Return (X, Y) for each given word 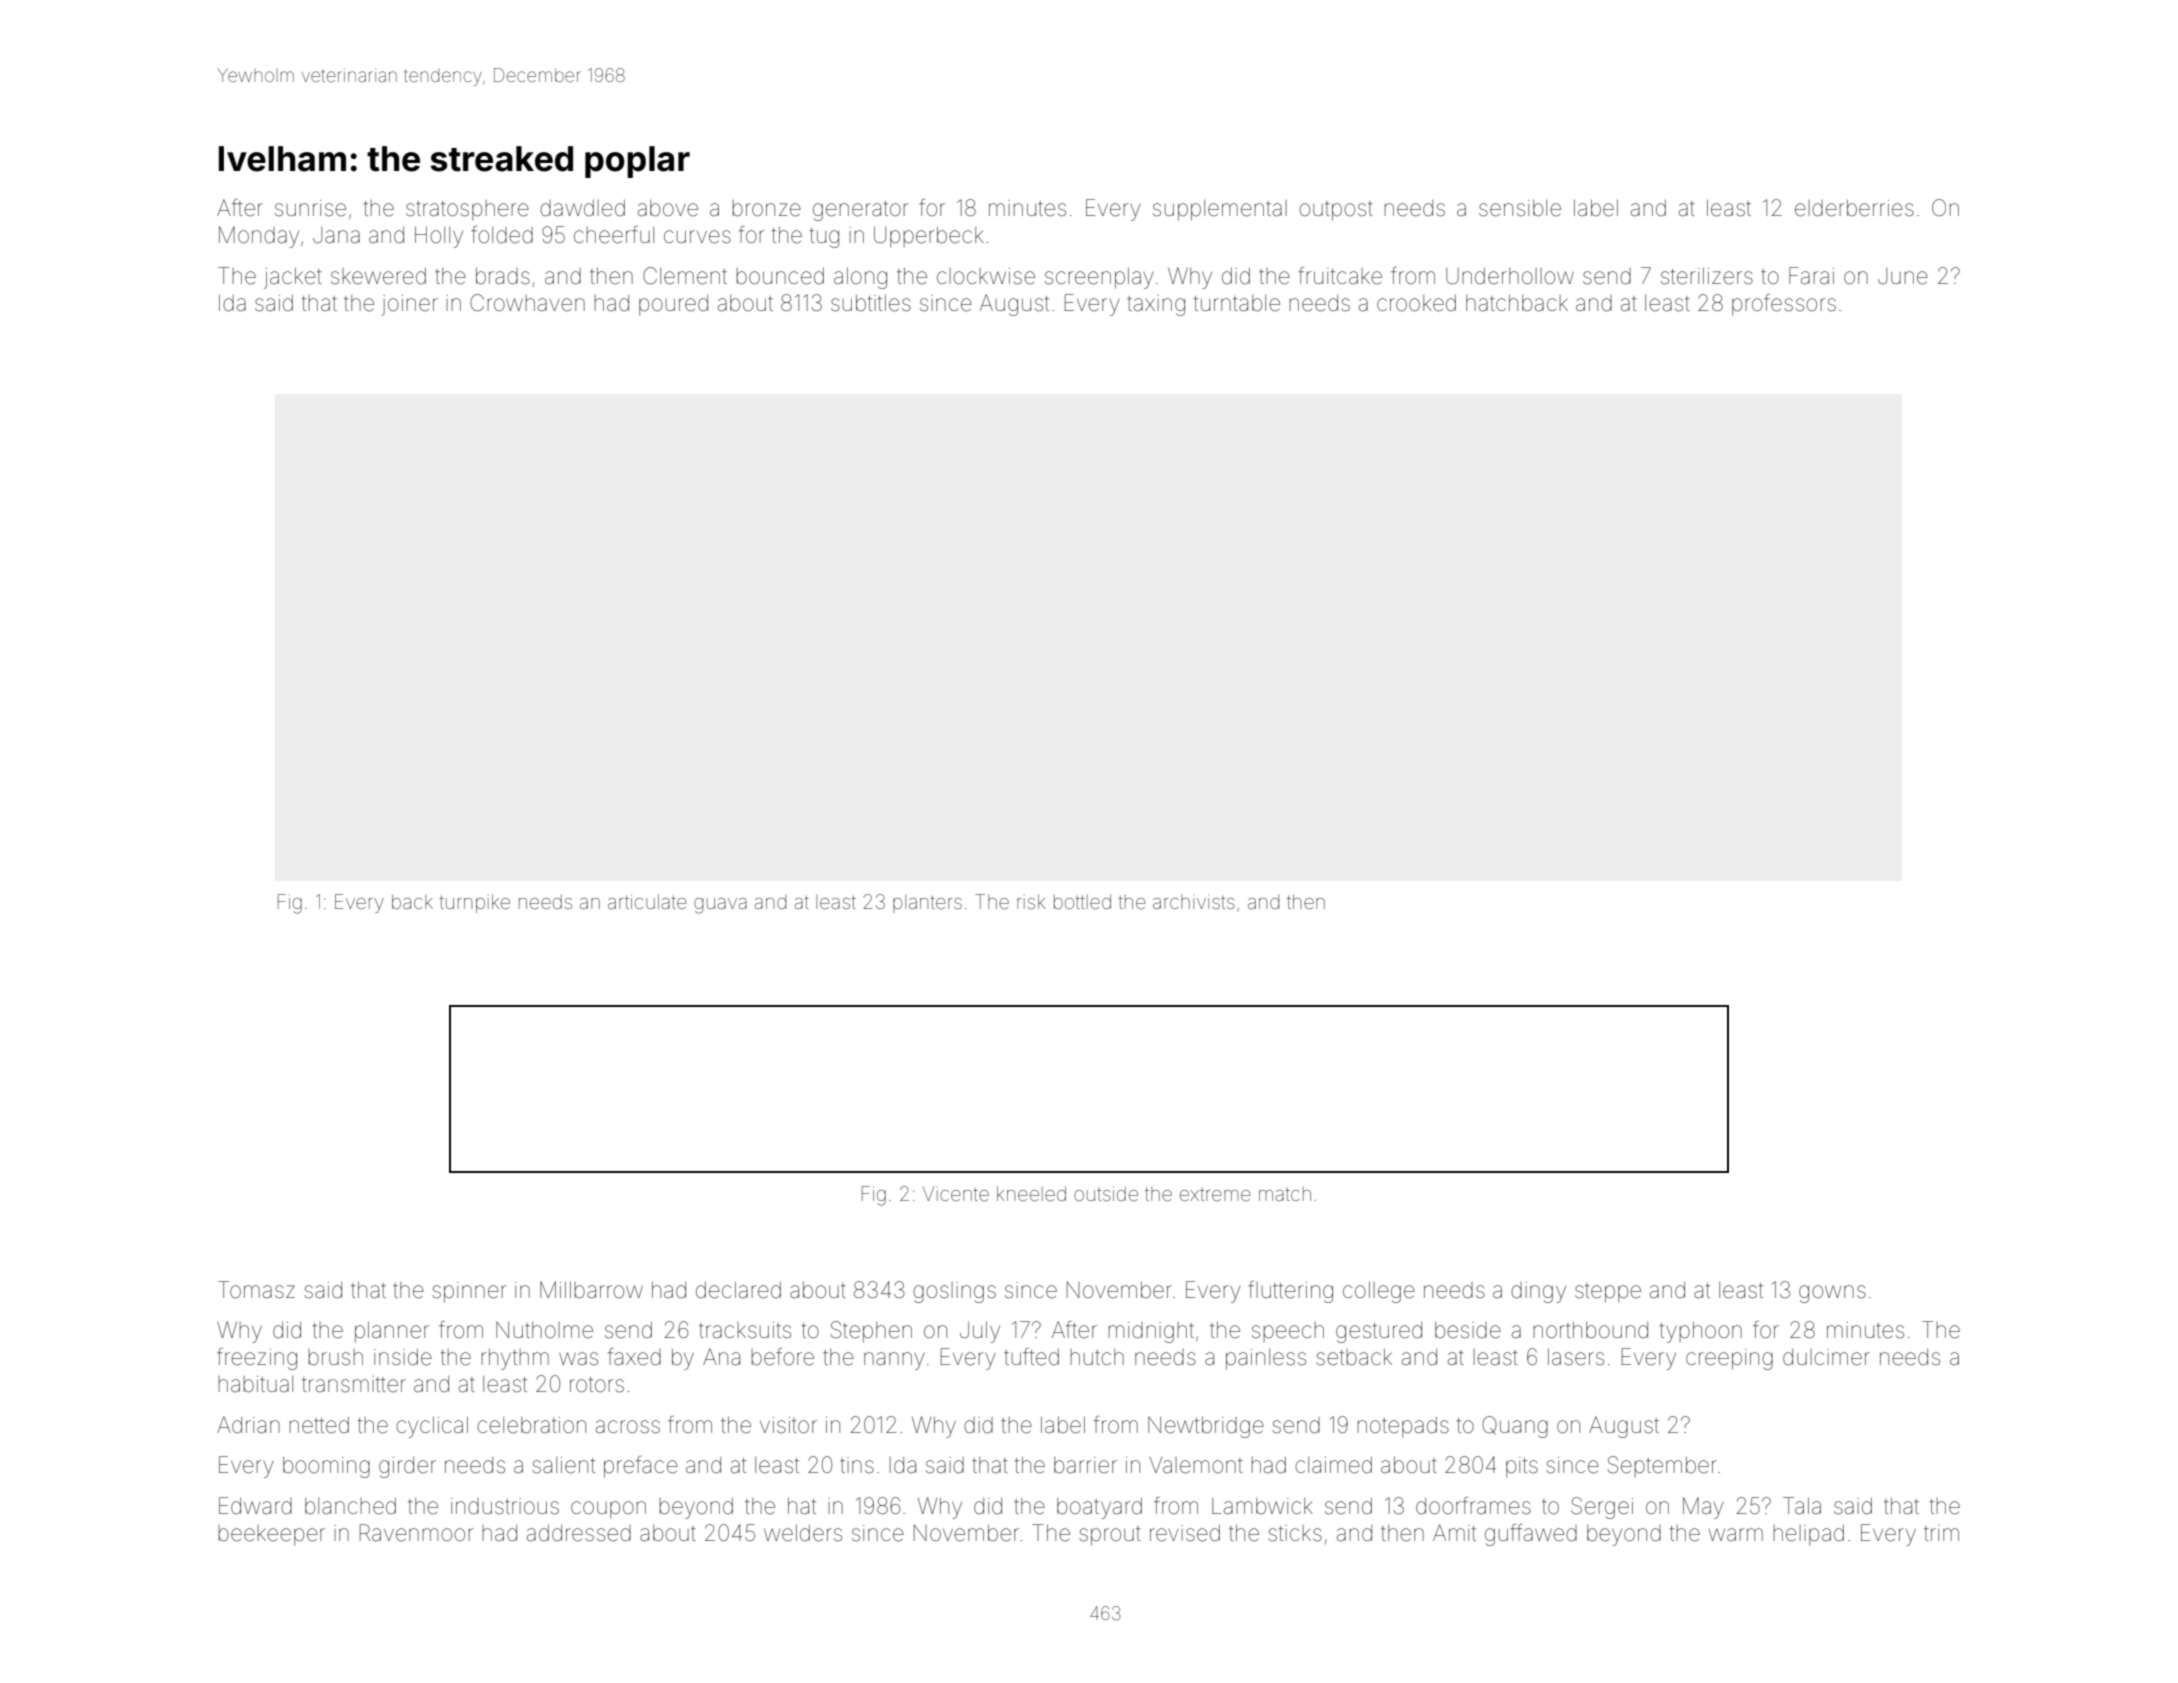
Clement (685, 276)
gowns (1832, 1294)
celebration (531, 1425)
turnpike (474, 903)
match (1285, 1194)
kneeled (1031, 1193)
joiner (409, 305)
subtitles (871, 303)
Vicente (956, 1194)
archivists (1194, 902)
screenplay (1099, 278)
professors (1784, 305)
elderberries (1854, 208)
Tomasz (256, 1290)
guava (720, 906)
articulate (647, 901)
